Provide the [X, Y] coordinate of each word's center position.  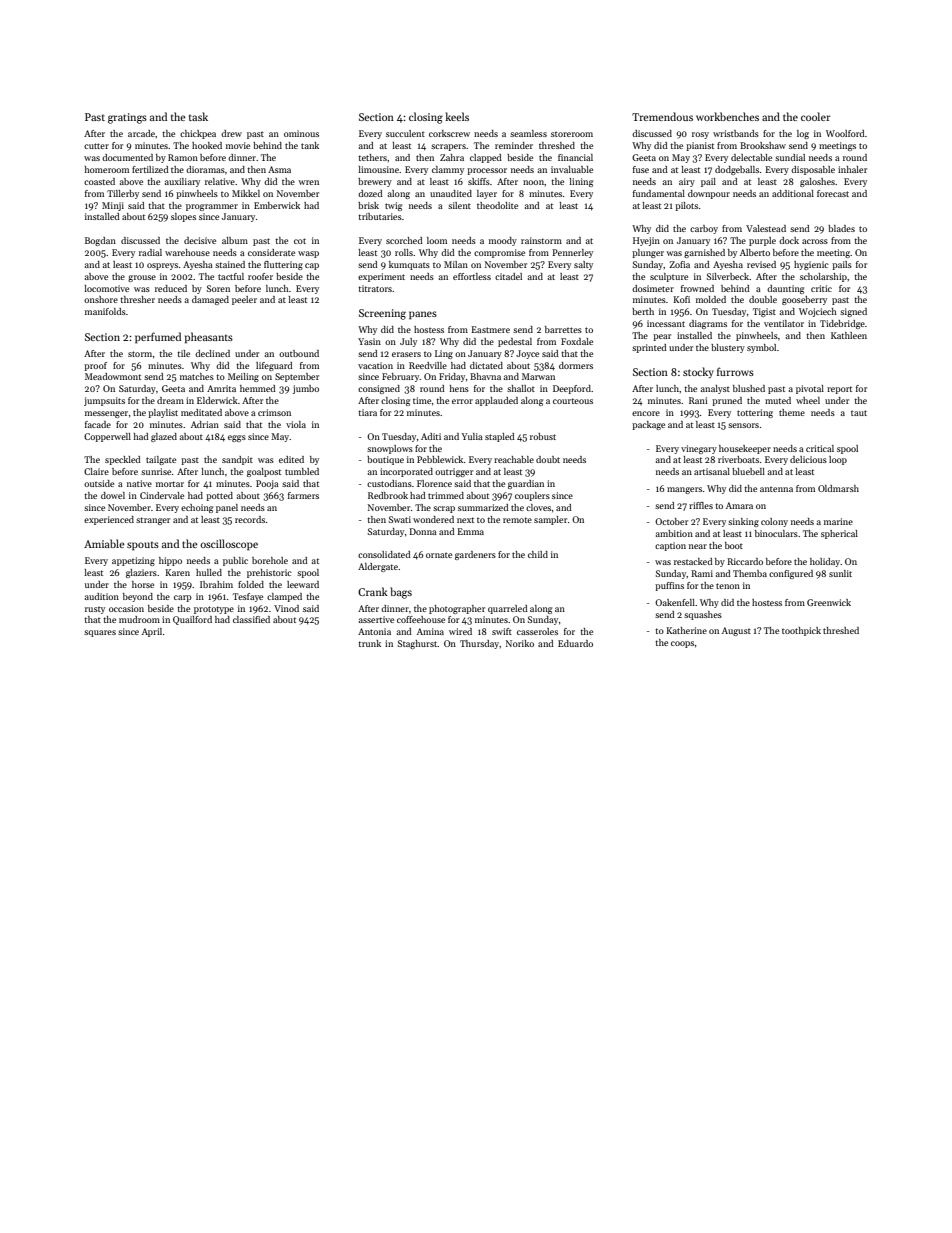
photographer [457, 609]
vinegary [699, 449]
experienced [109, 520]
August [736, 631]
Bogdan [100, 241]
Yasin [369, 341]
